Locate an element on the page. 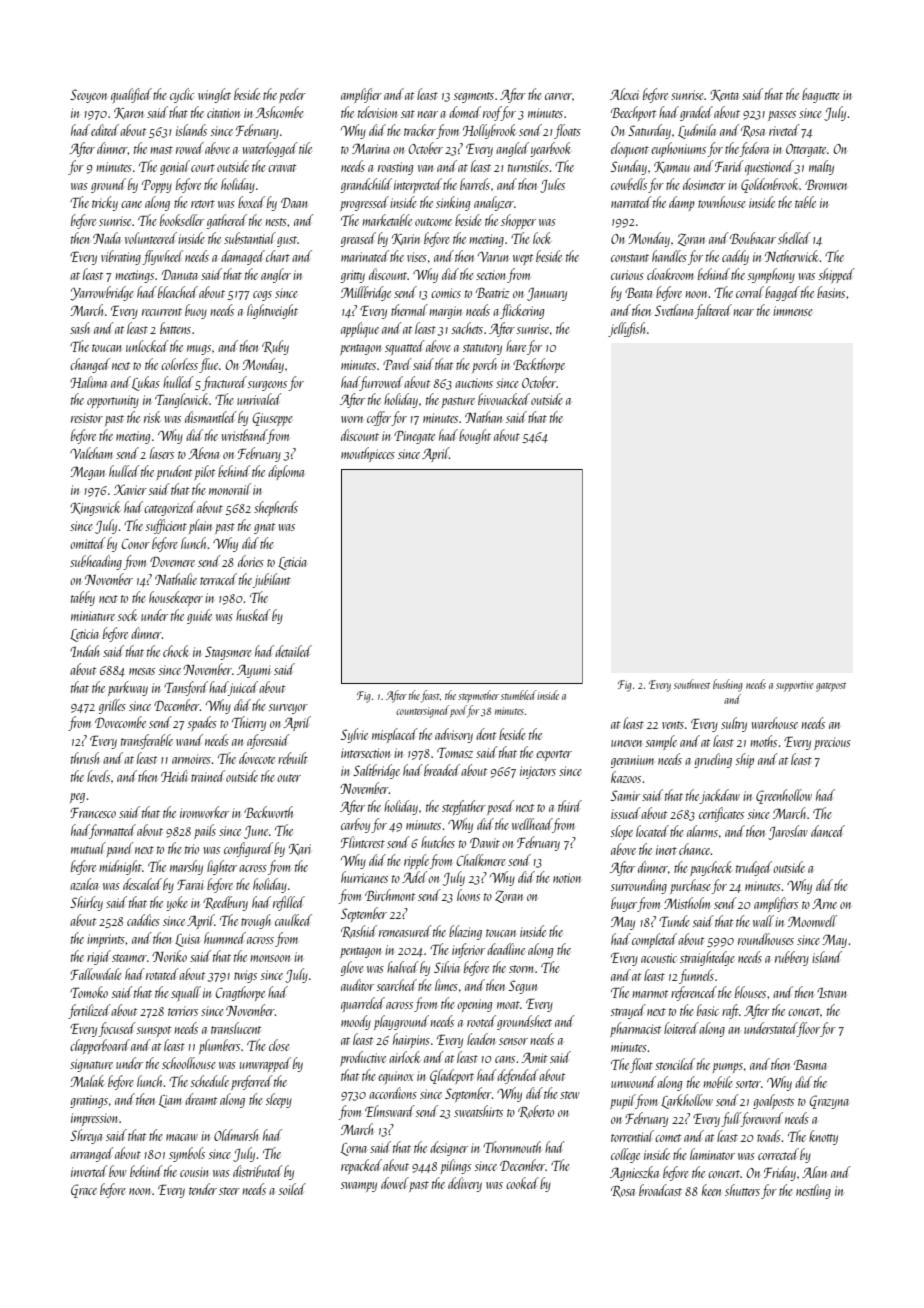 This page has width=924, height=1308. paycheck is located at coordinates (711, 868).
